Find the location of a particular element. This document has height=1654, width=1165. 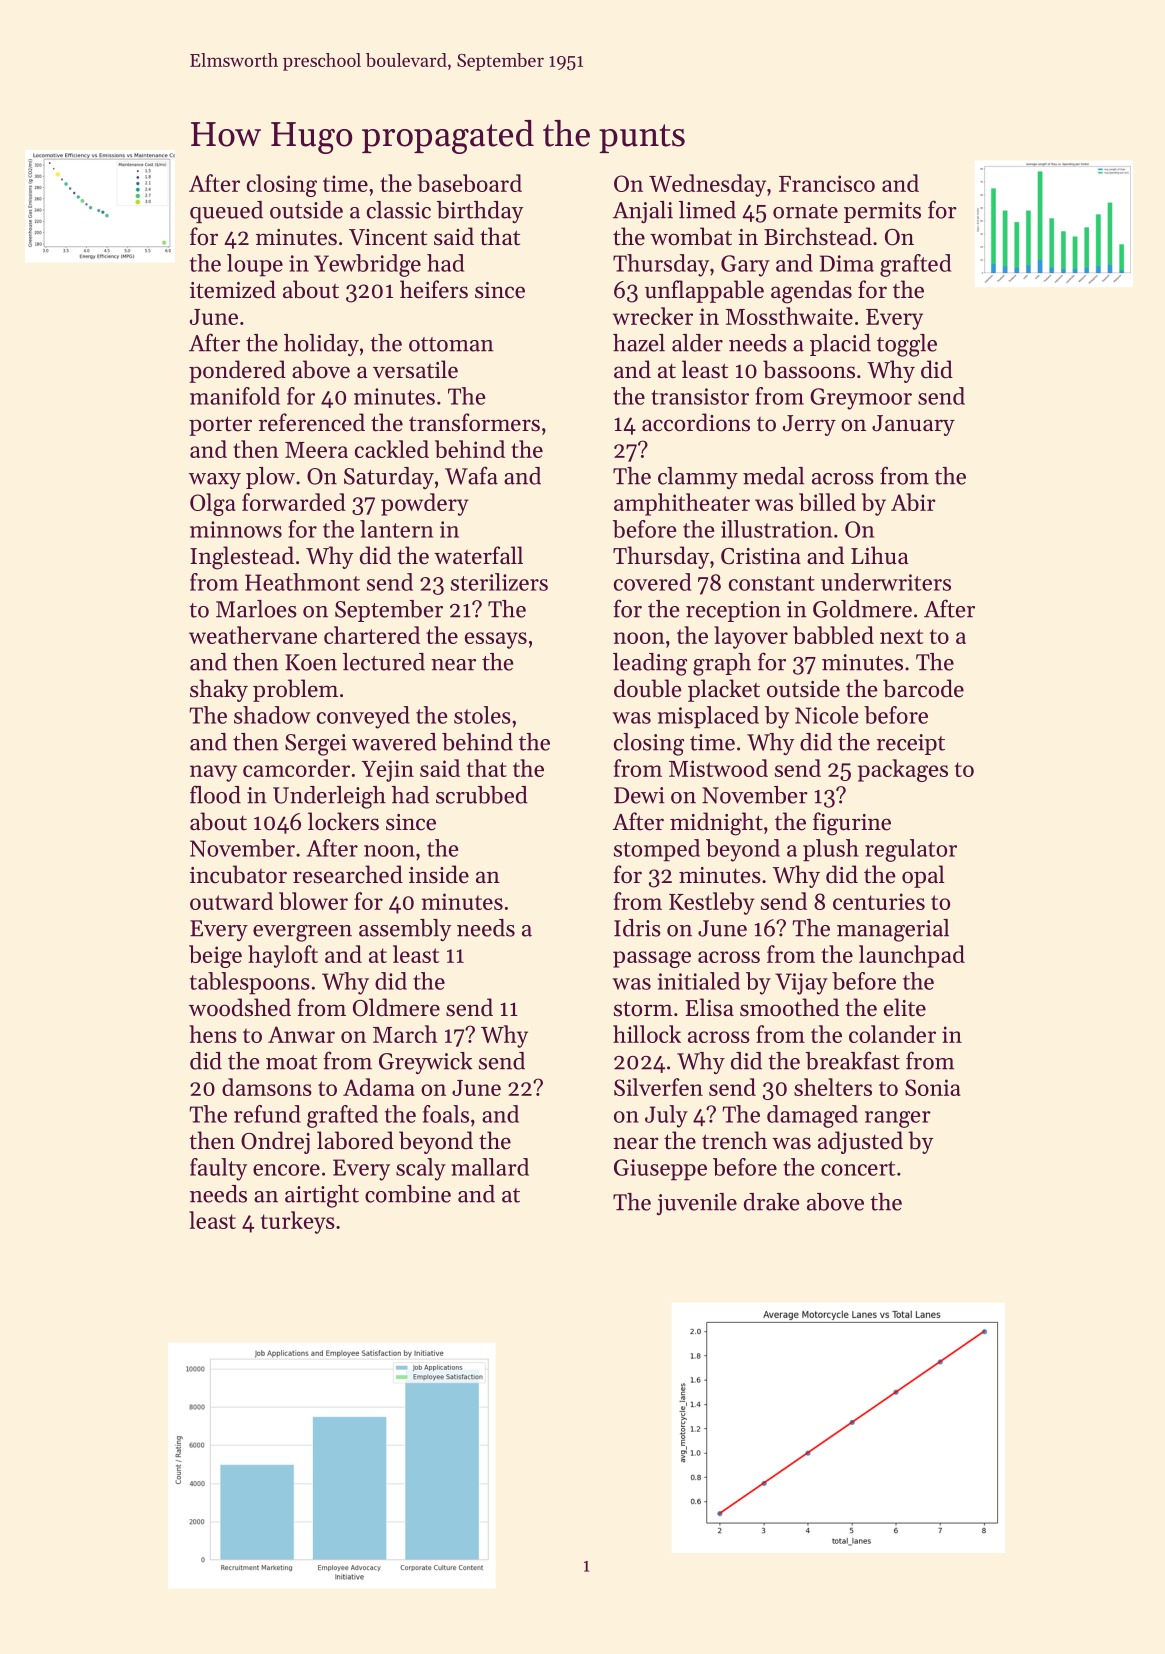

next is located at coordinates (901, 636).
